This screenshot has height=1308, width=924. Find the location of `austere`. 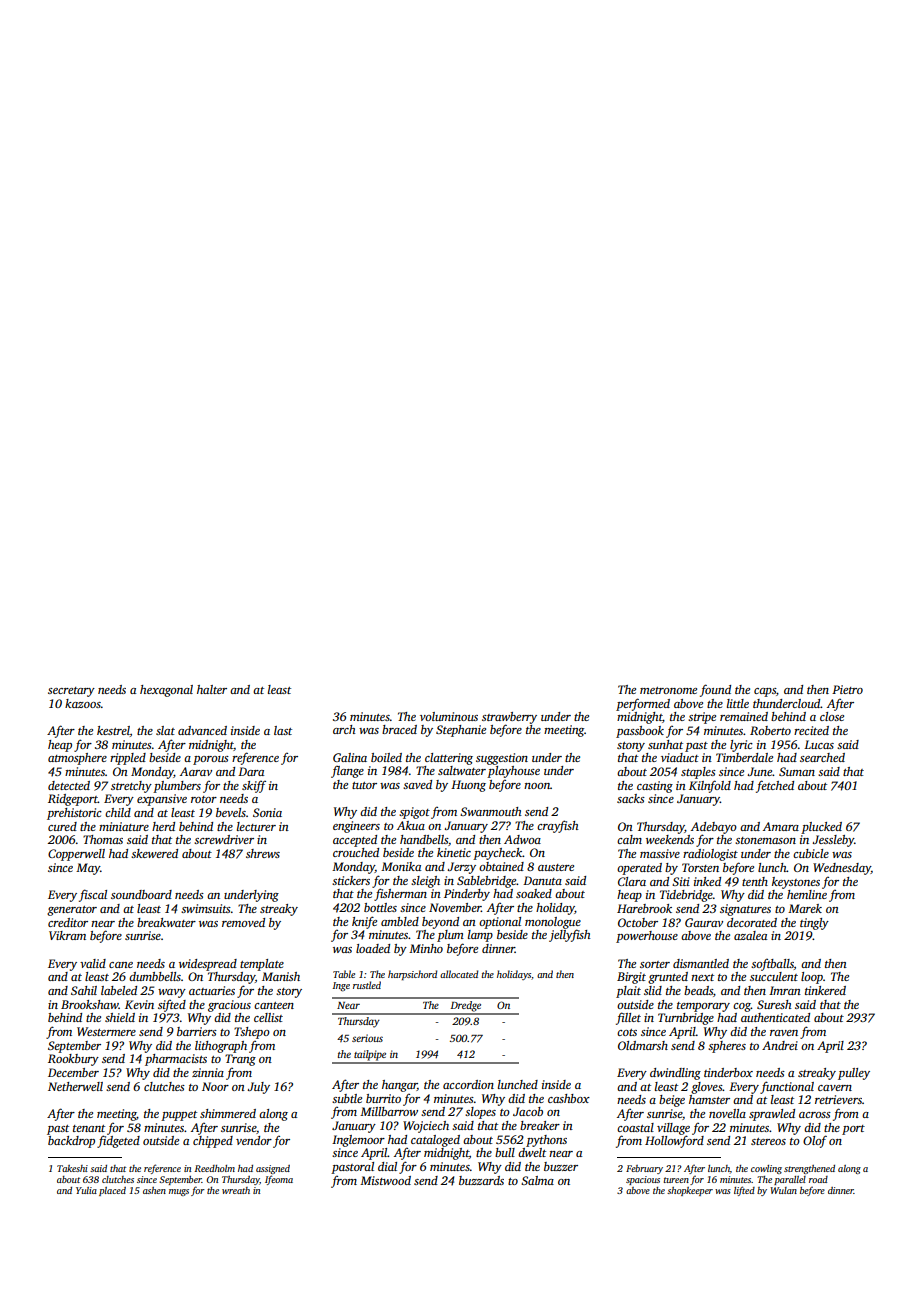

austere is located at coordinates (556, 867).
